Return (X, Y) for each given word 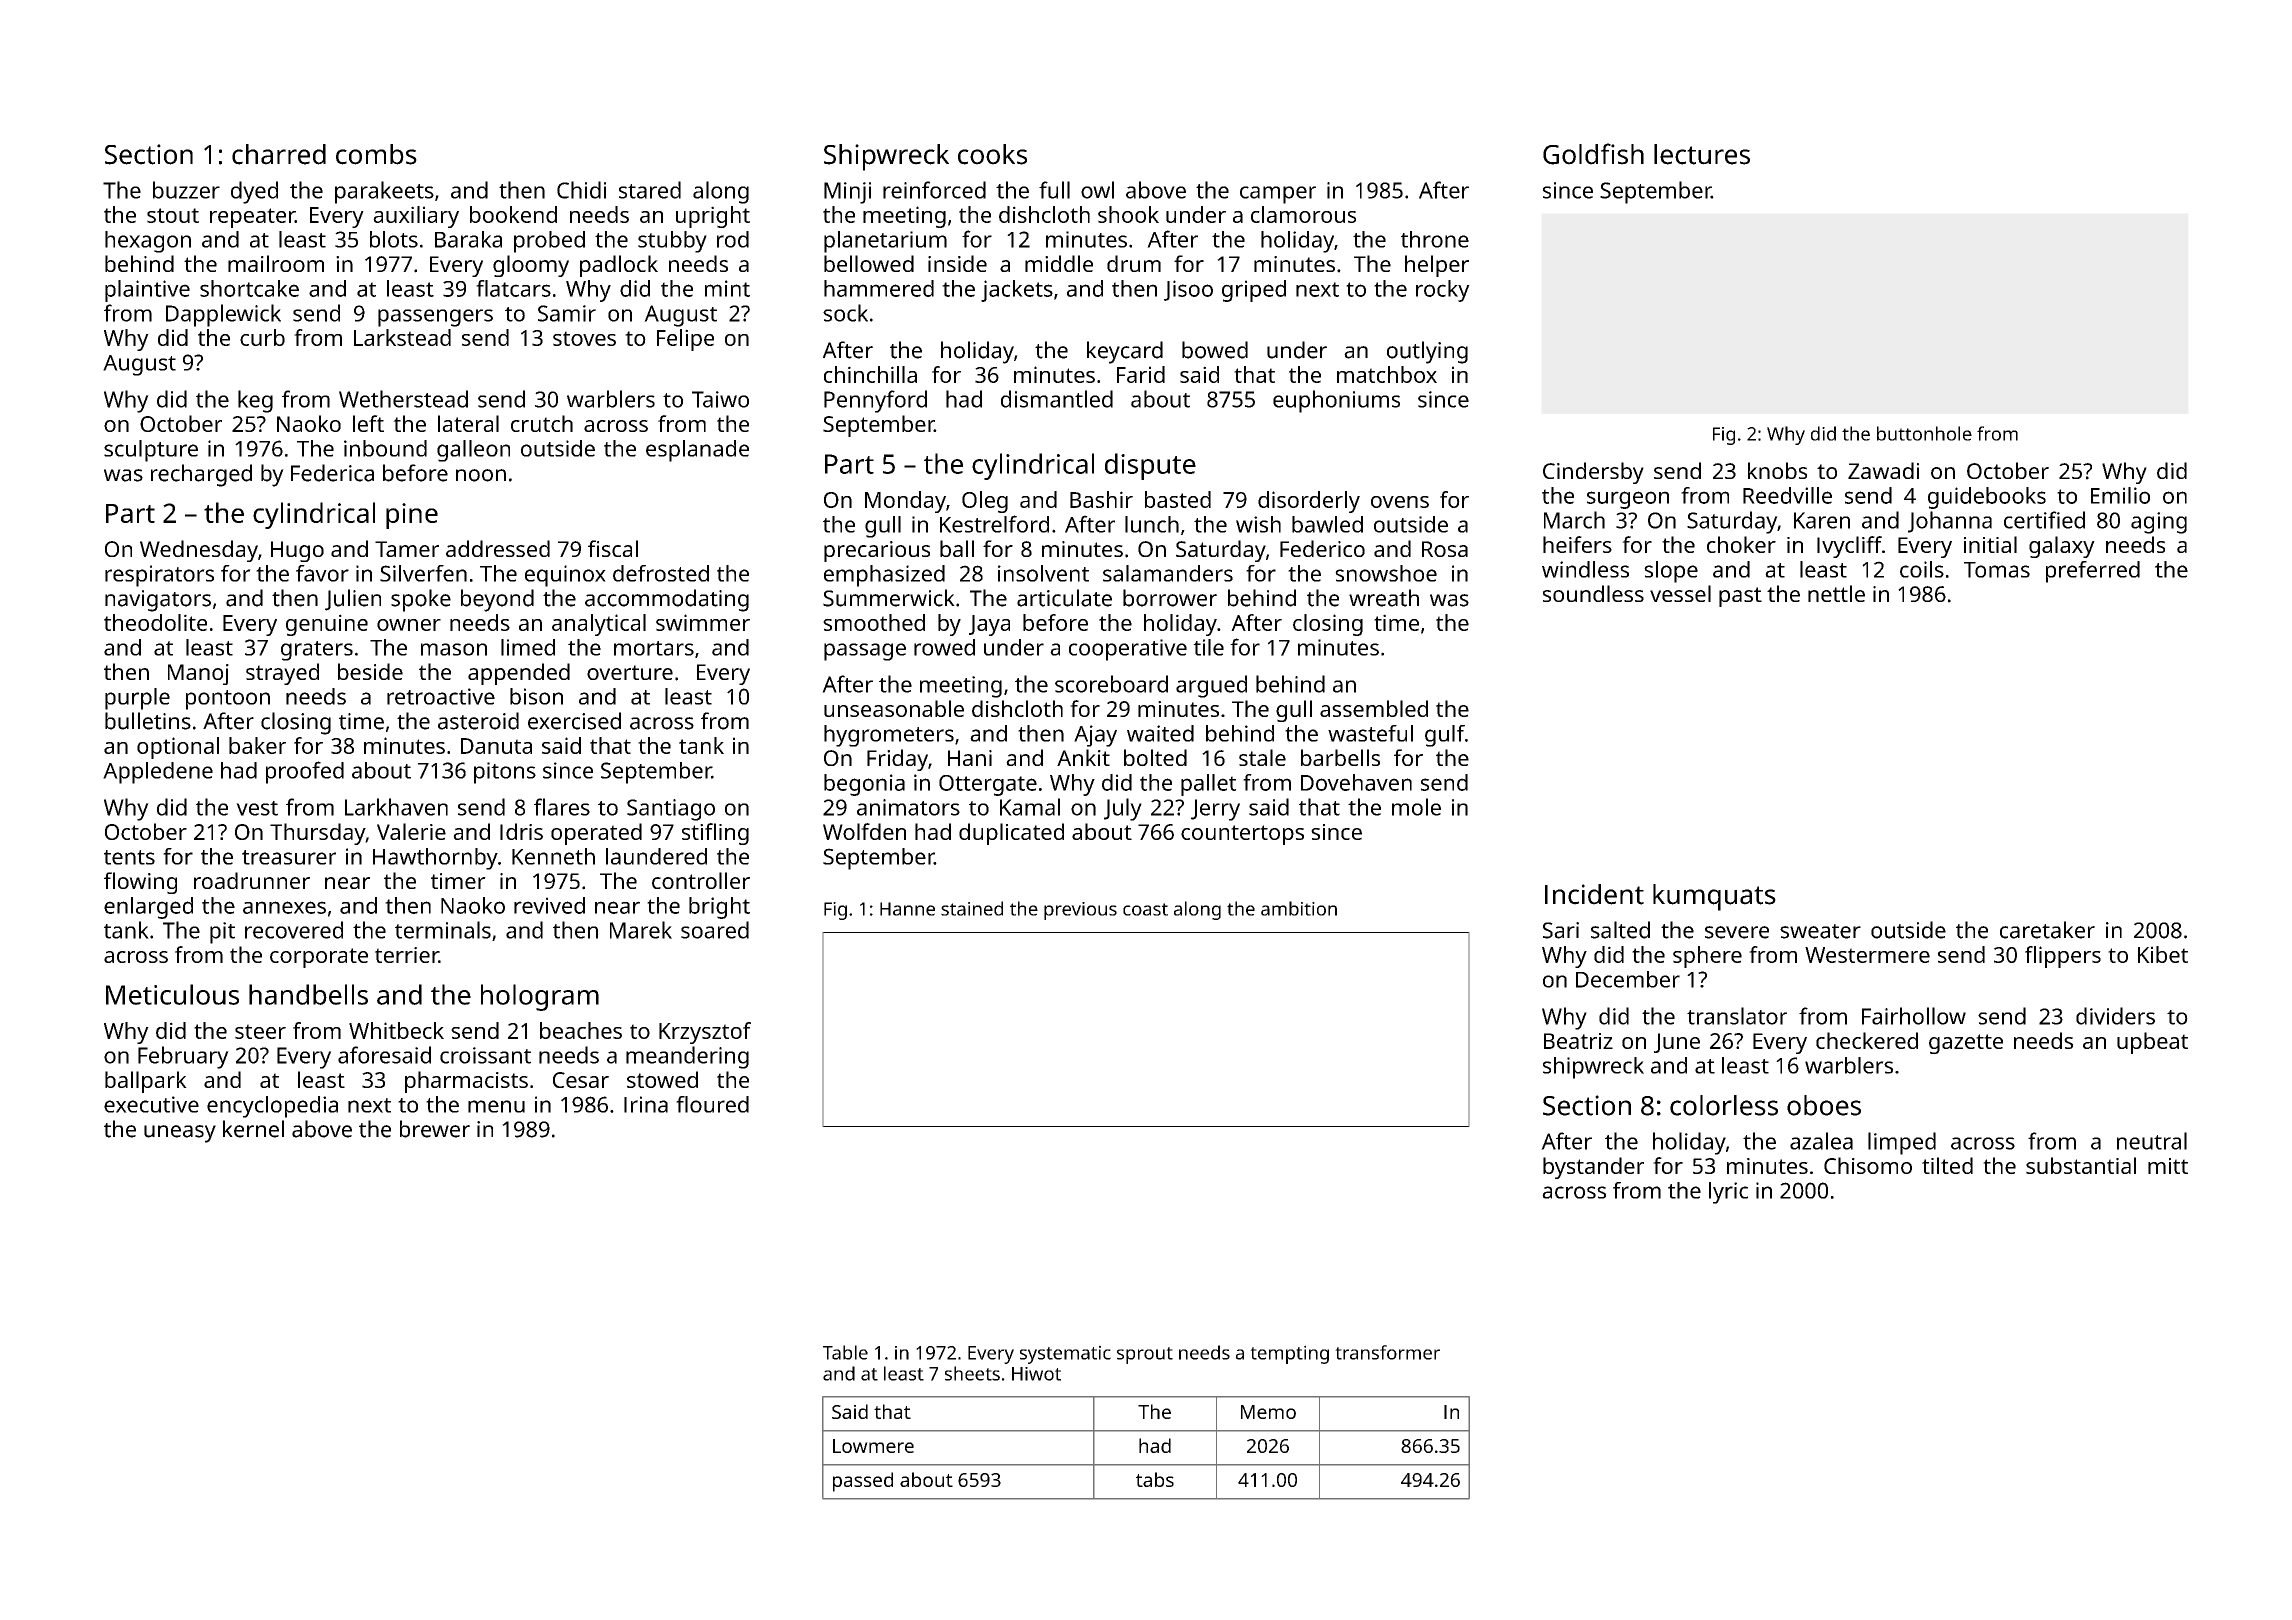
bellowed (869, 263)
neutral (2152, 1141)
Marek (641, 930)
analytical (599, 625)
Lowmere (873, 1446)
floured (712, 1104)
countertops (1242, 835)
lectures (1702, 154)
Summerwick (889, 598)
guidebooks (1987, 498)
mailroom (276, 263)
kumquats (1714, 897)
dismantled (1057, 399)
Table (845, 1352)
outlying (1427, 352)
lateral (468, 423)
